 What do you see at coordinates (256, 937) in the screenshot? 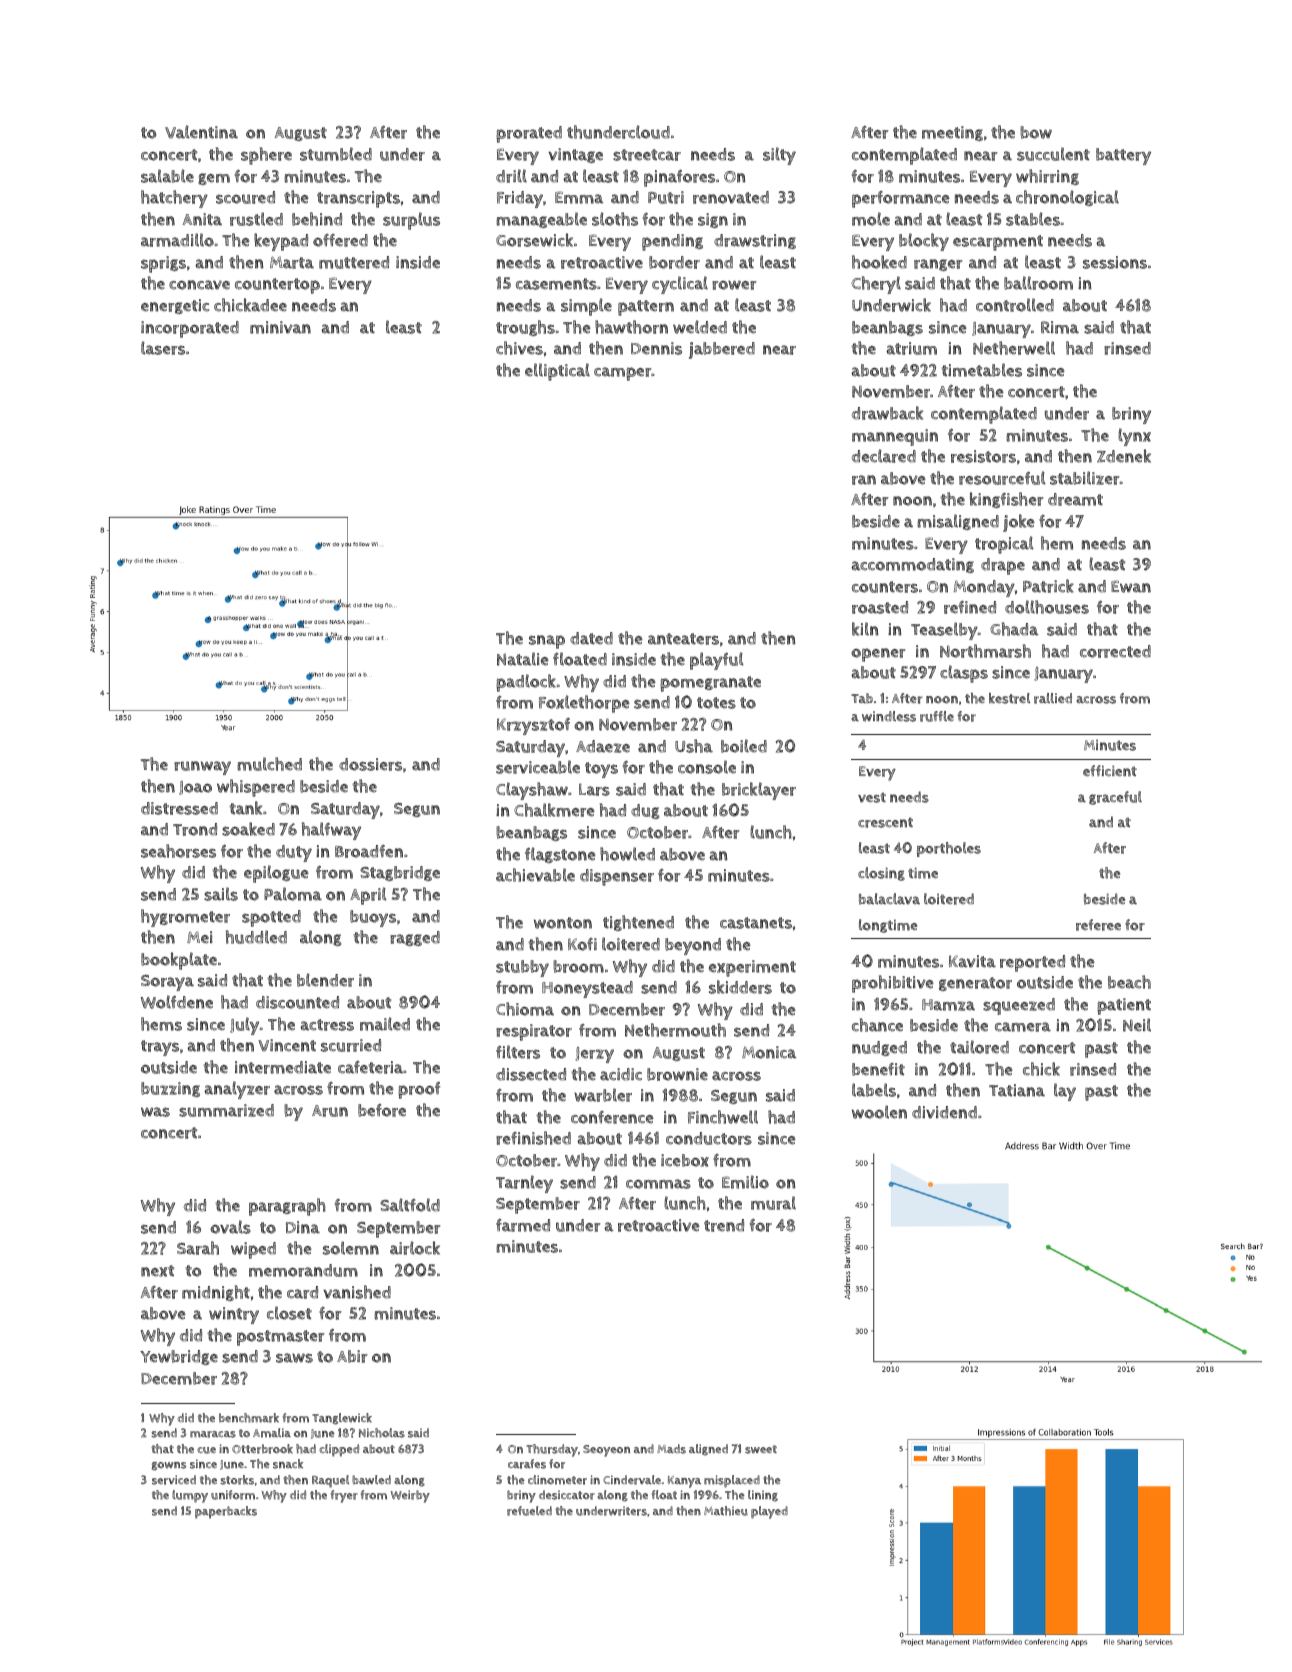
I see `huddled` at bounding box center [256, 937].
